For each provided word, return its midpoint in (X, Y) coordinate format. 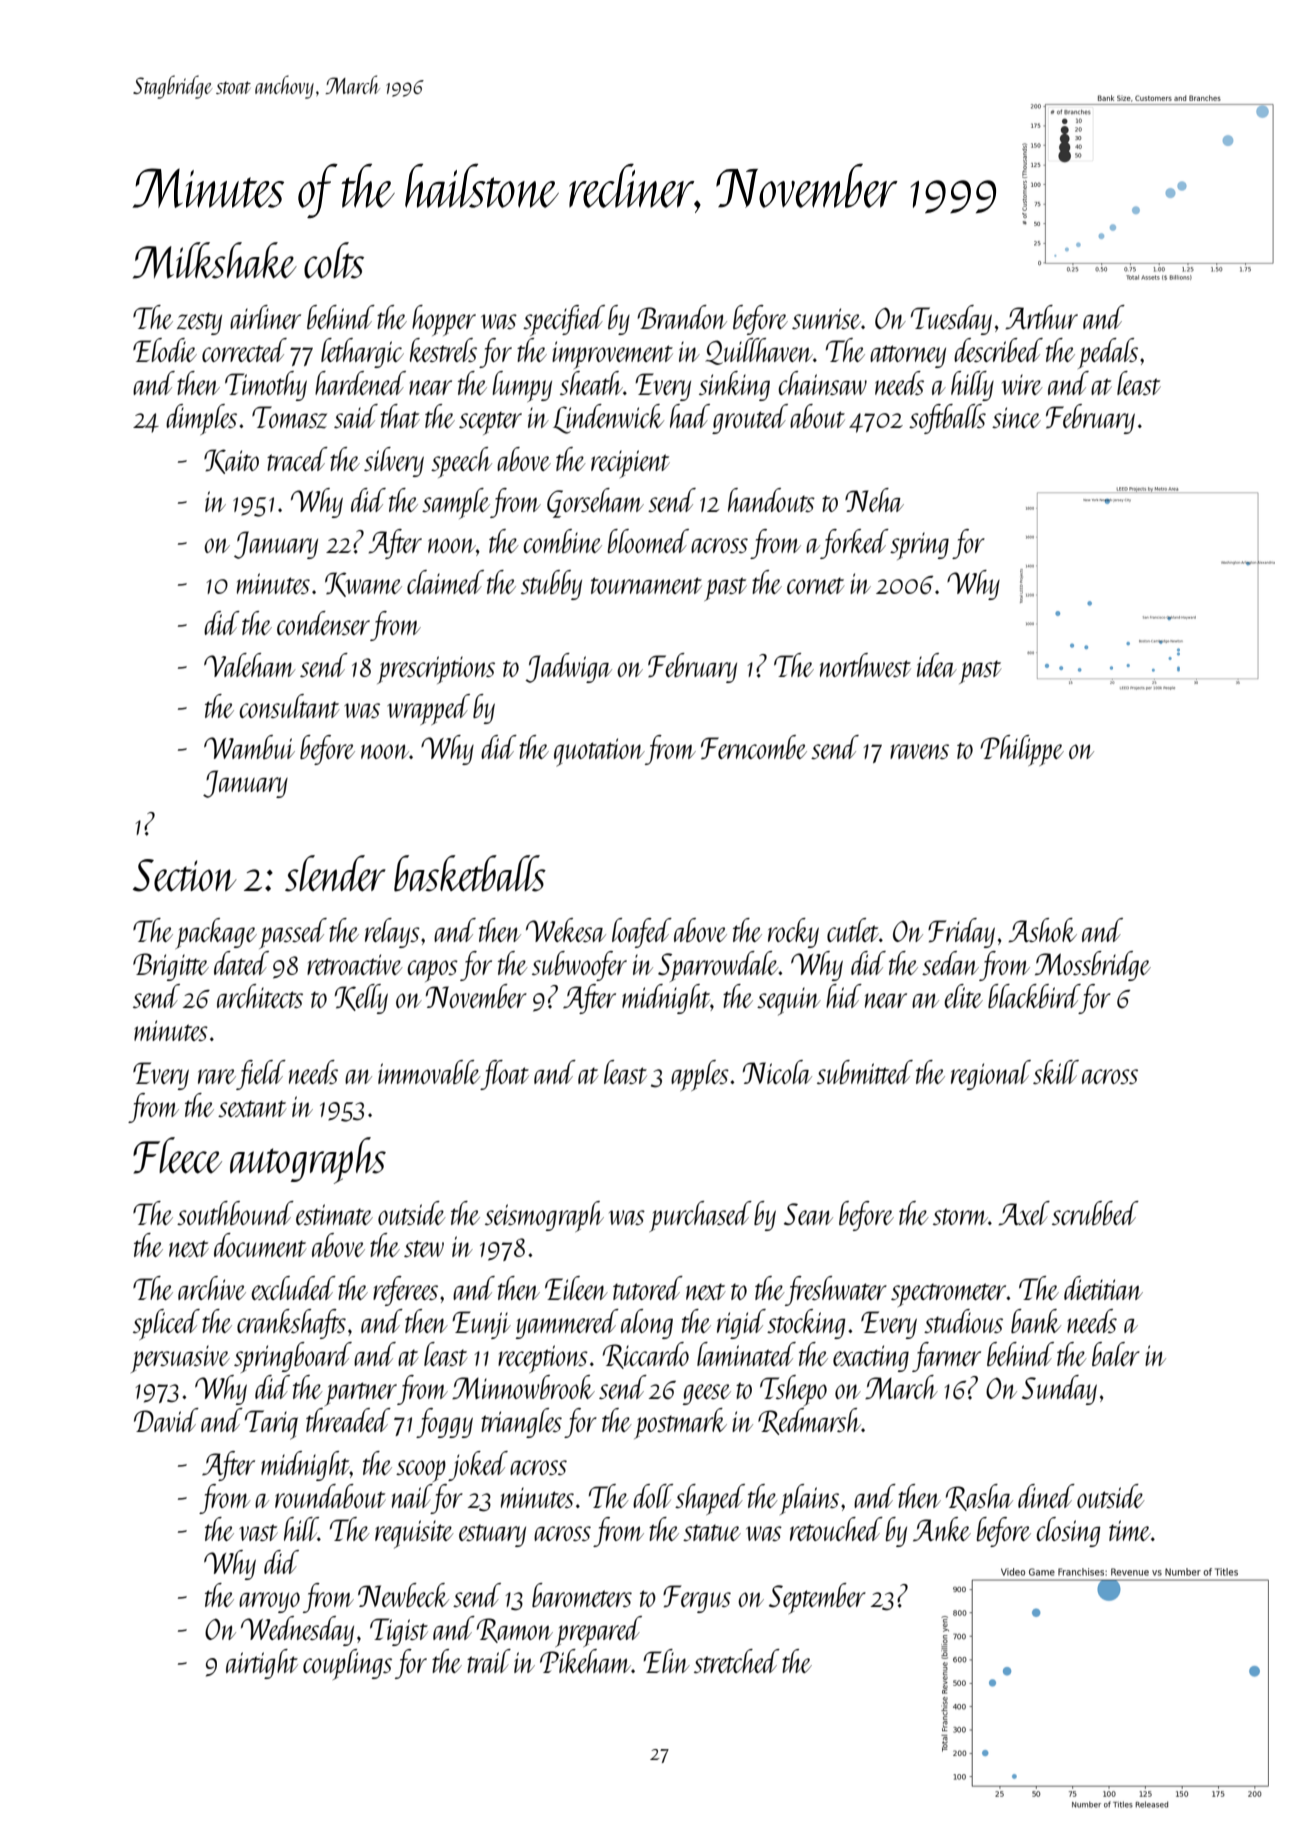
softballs (947, 419)
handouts (771, 500)
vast (258, 1532)
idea (937, 665)
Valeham (250, 665)
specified (564, 320)
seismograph (544, 1216)
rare (217, 1076)
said (356, 416)
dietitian (1103, 1288)
